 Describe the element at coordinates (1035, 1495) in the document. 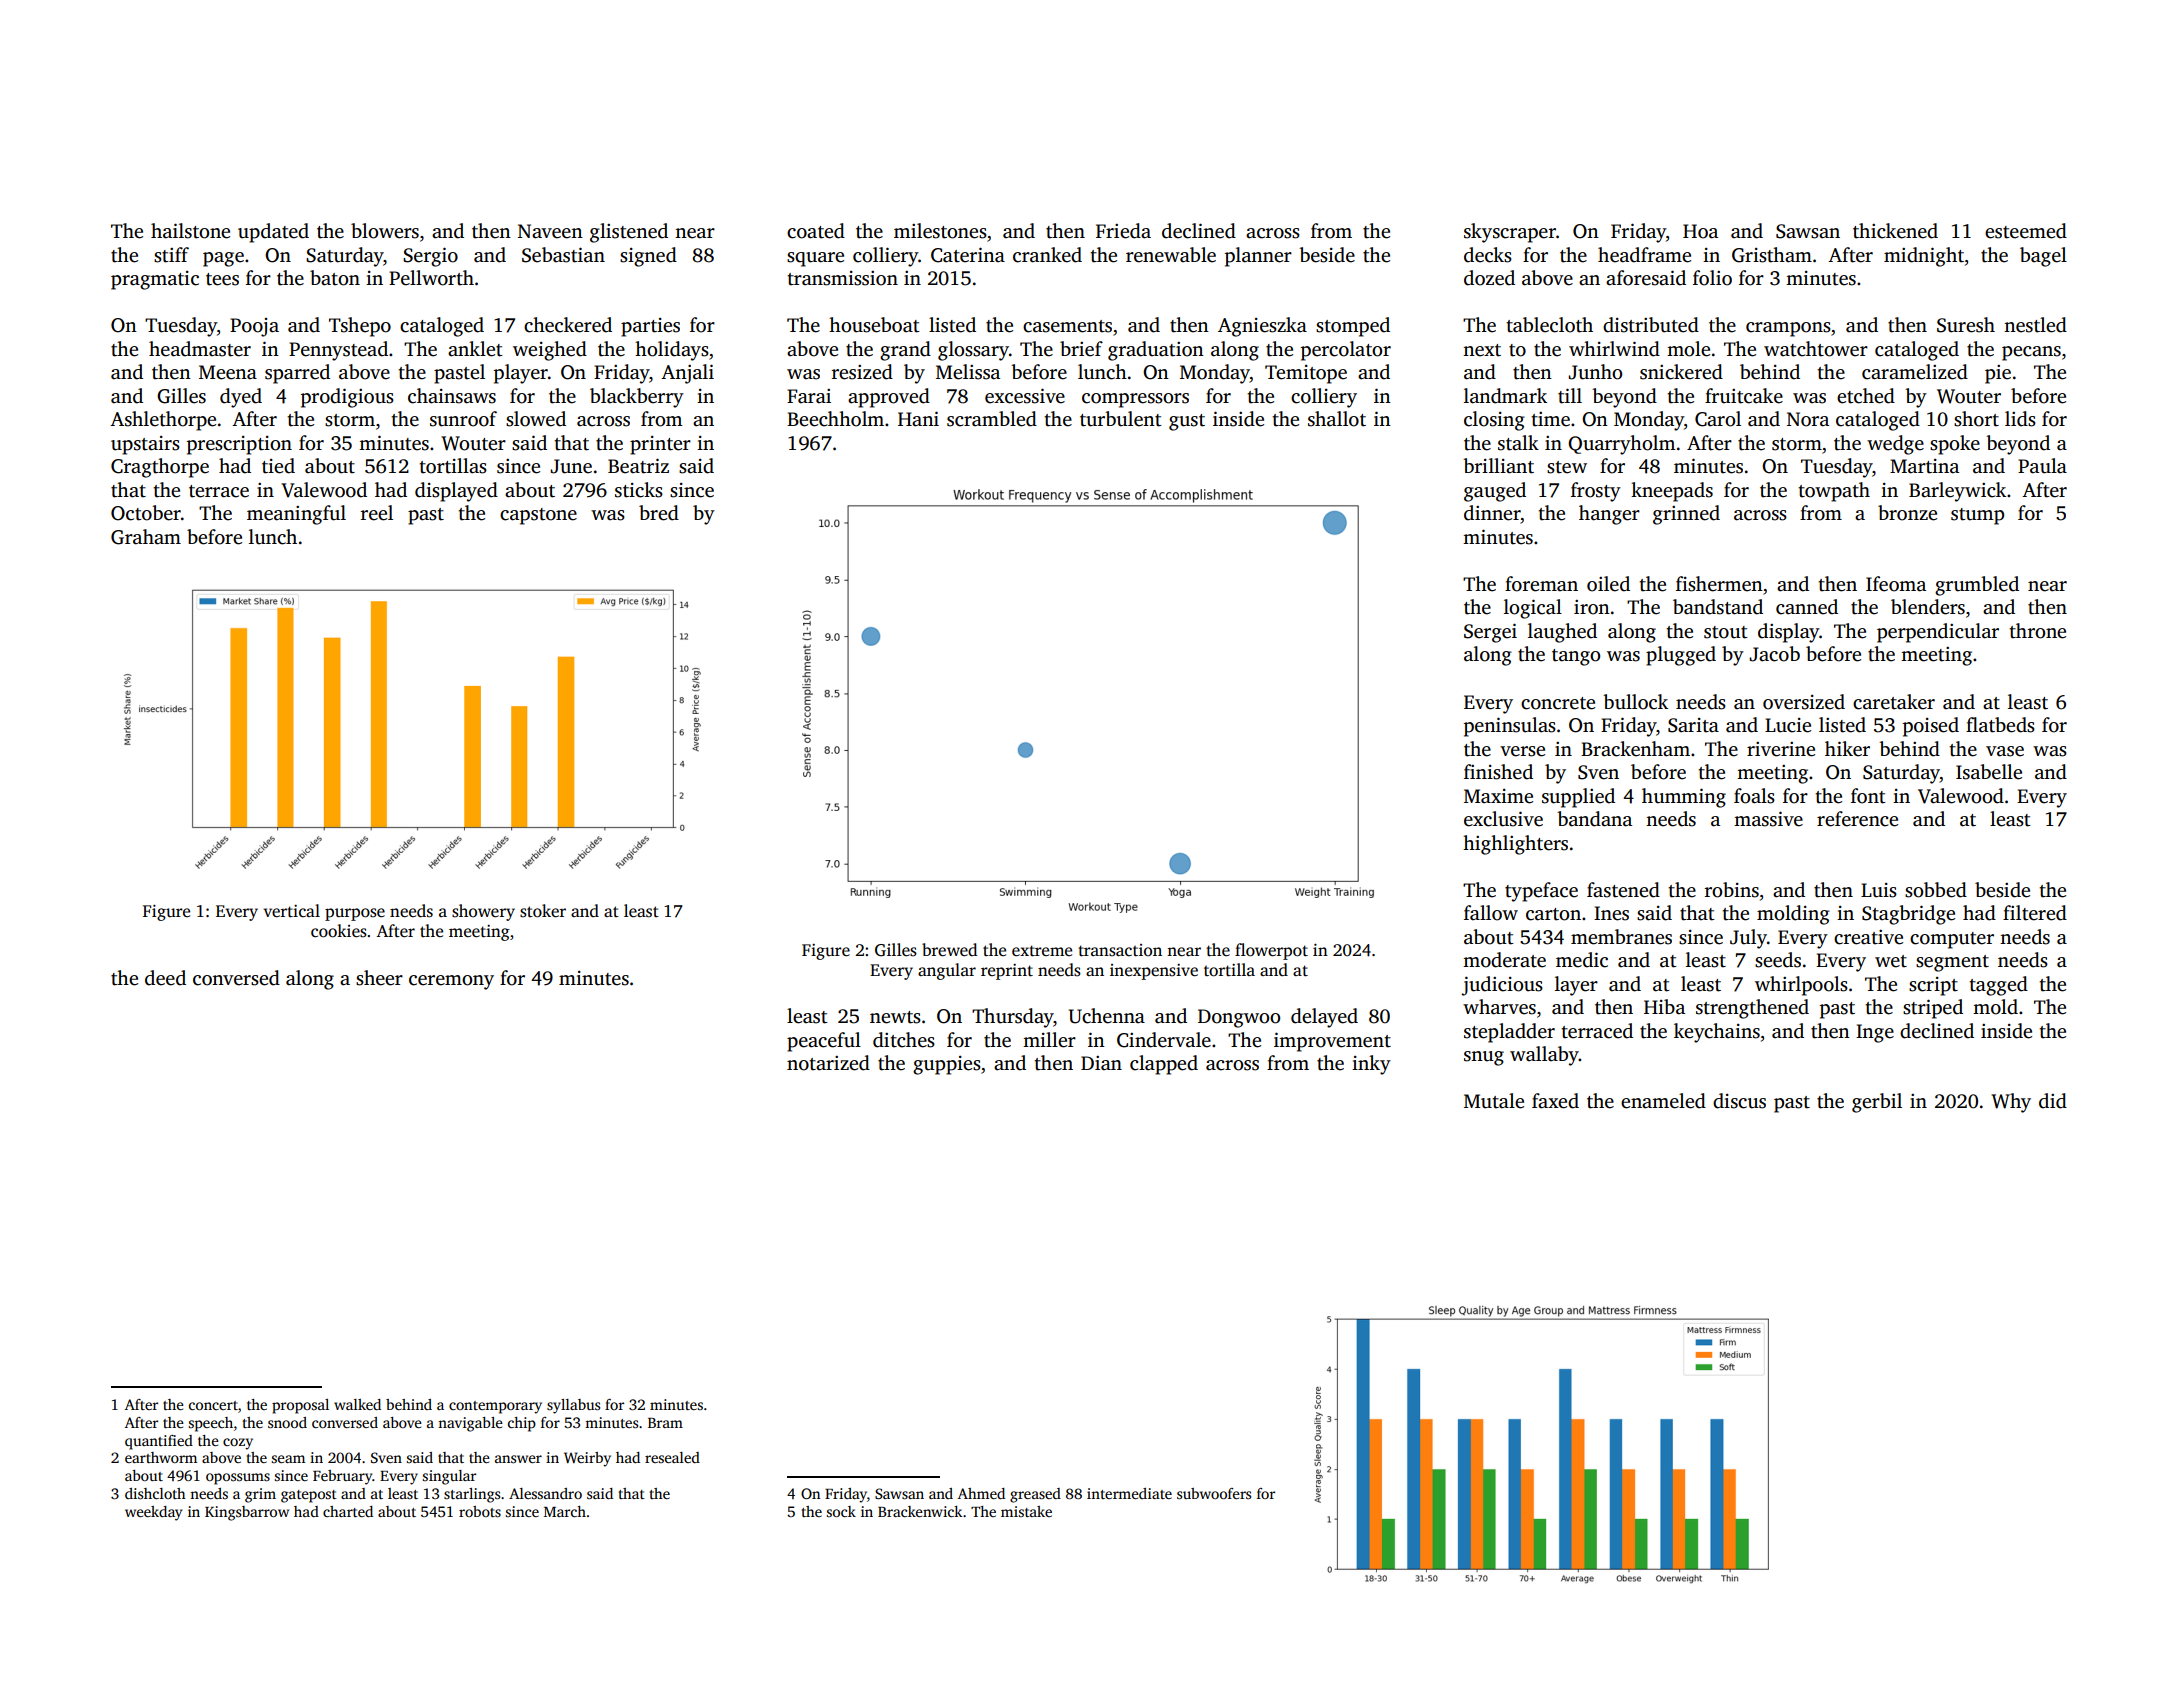

I see `greased` at that location.
